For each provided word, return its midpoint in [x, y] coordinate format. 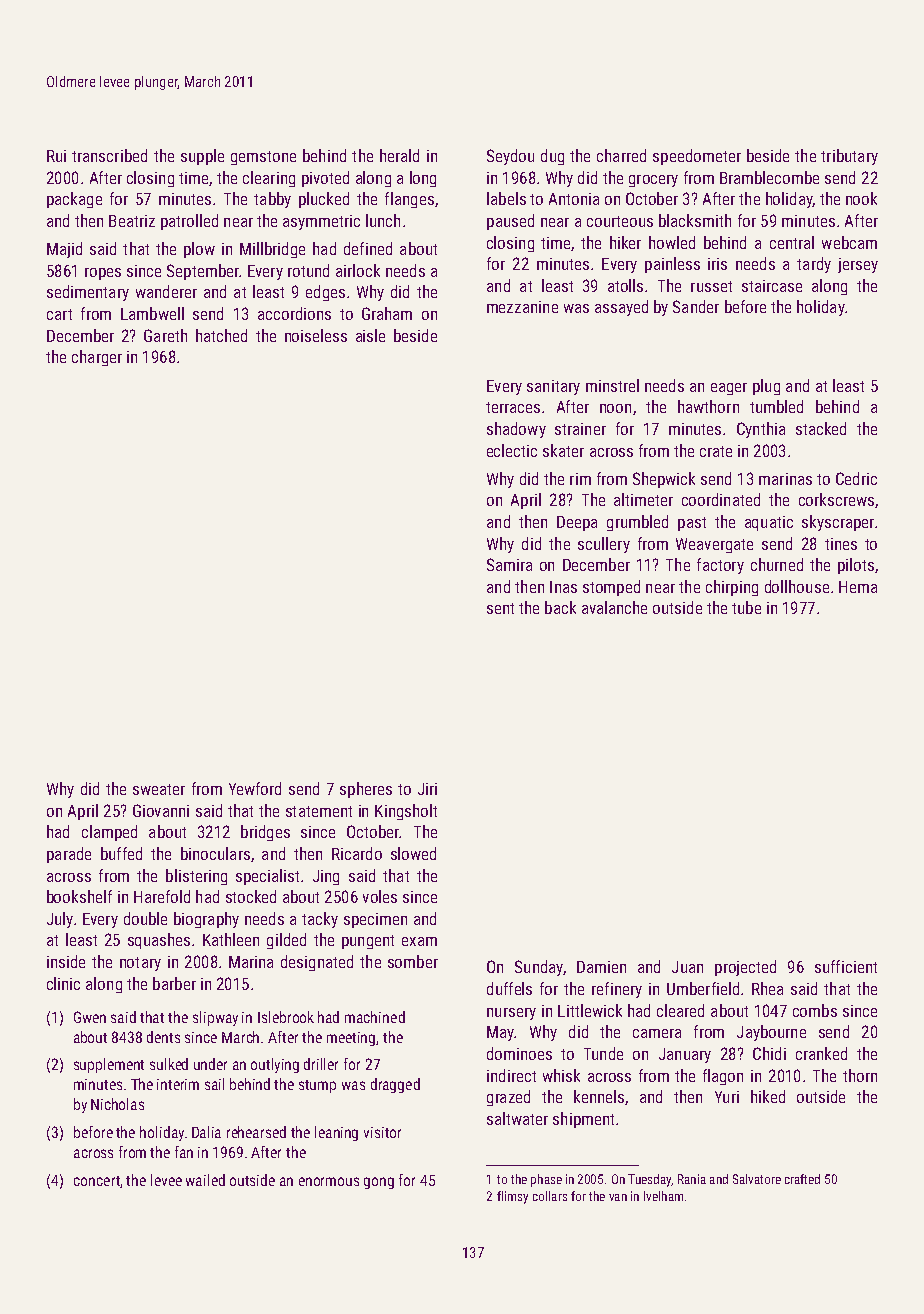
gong [379, 1183]
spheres [366, 790]
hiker [625, 242]
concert [97, 1181]
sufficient [846, 966]
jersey [858, 265]
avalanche [614, 607]
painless [672, 265]
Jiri [427, 789]
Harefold [162, 896]
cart [59, 314]
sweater [159, 789]
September [203, 272]
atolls [625, 285]
